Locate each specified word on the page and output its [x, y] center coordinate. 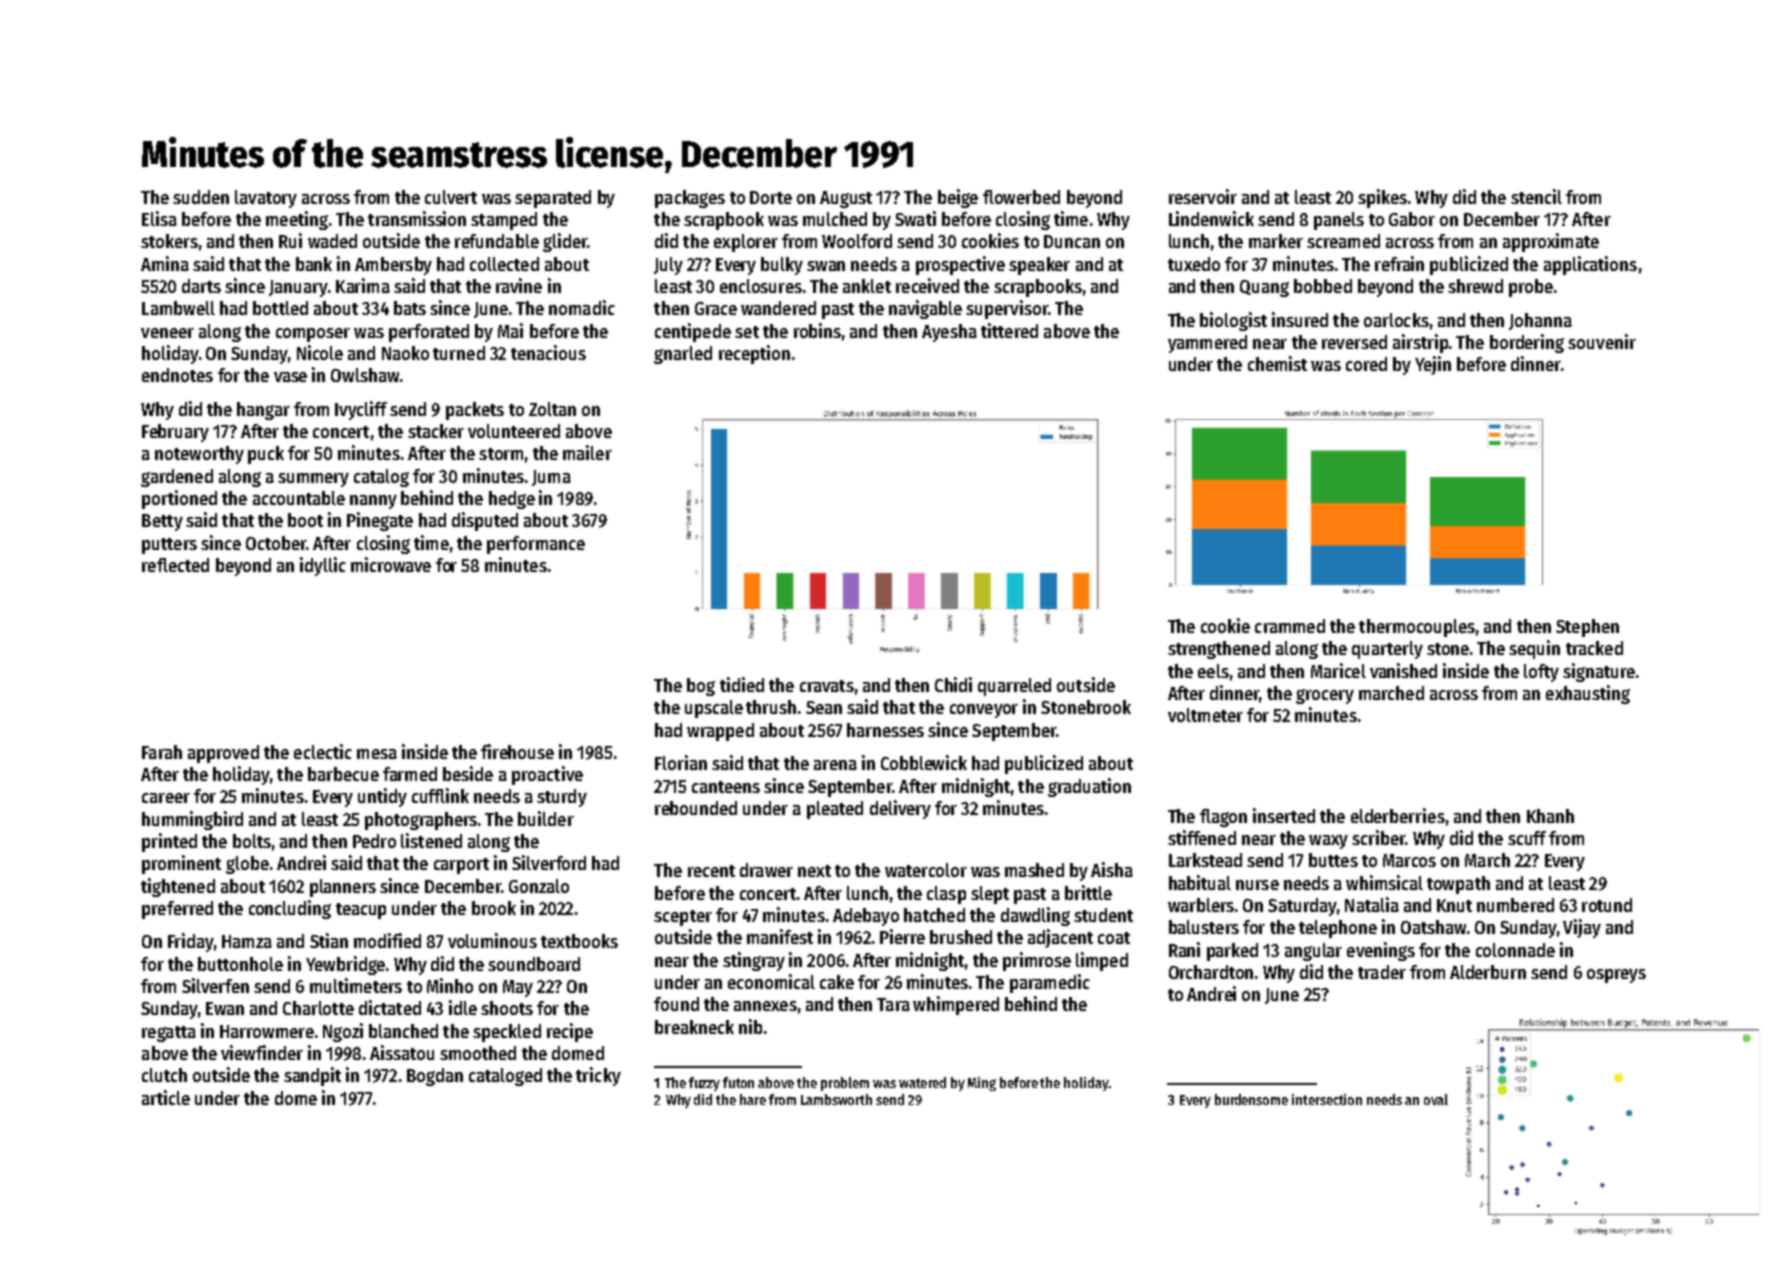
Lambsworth [836, 1099]
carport [461, 866]
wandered [778, 308]
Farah [162, 752]
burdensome [1251, 1099]
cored [1366, 364]
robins [817, 330]
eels [1213, 671]
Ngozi [343, 1032]
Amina [165, 263]
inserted [1284, 815]
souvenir [1602, 341]
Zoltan [552, 409]
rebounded [696, 808]
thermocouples [1417, 628]
